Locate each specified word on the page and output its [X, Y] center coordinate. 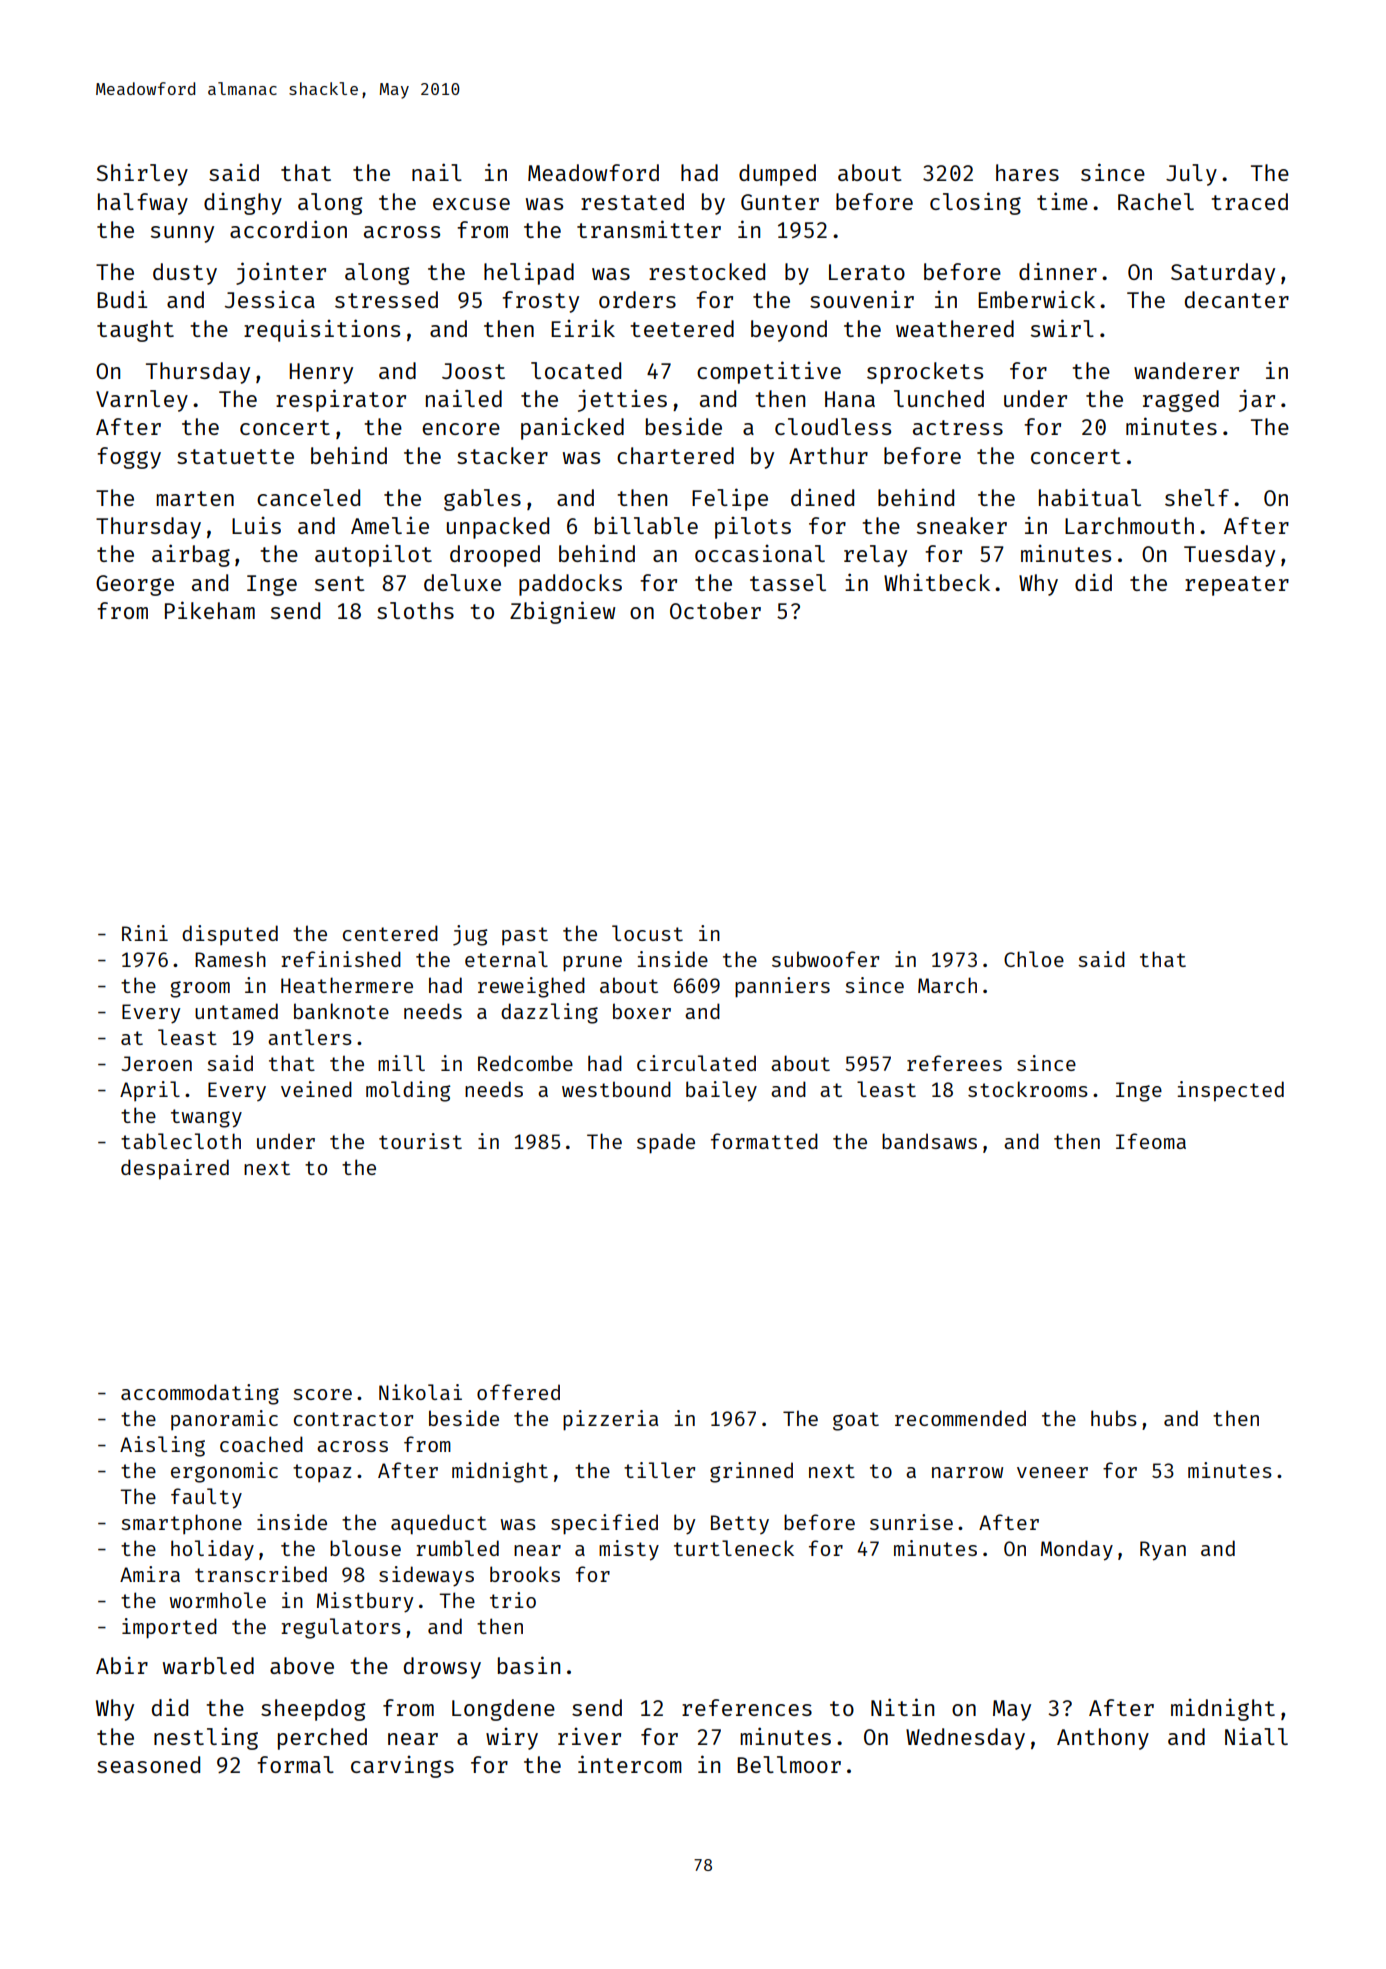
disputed [230, 935]
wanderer [1186, 370]
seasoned [148, 1764]
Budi [122, 299]
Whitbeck [937, 582]
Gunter [780, 202]
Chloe [1034, 959]
